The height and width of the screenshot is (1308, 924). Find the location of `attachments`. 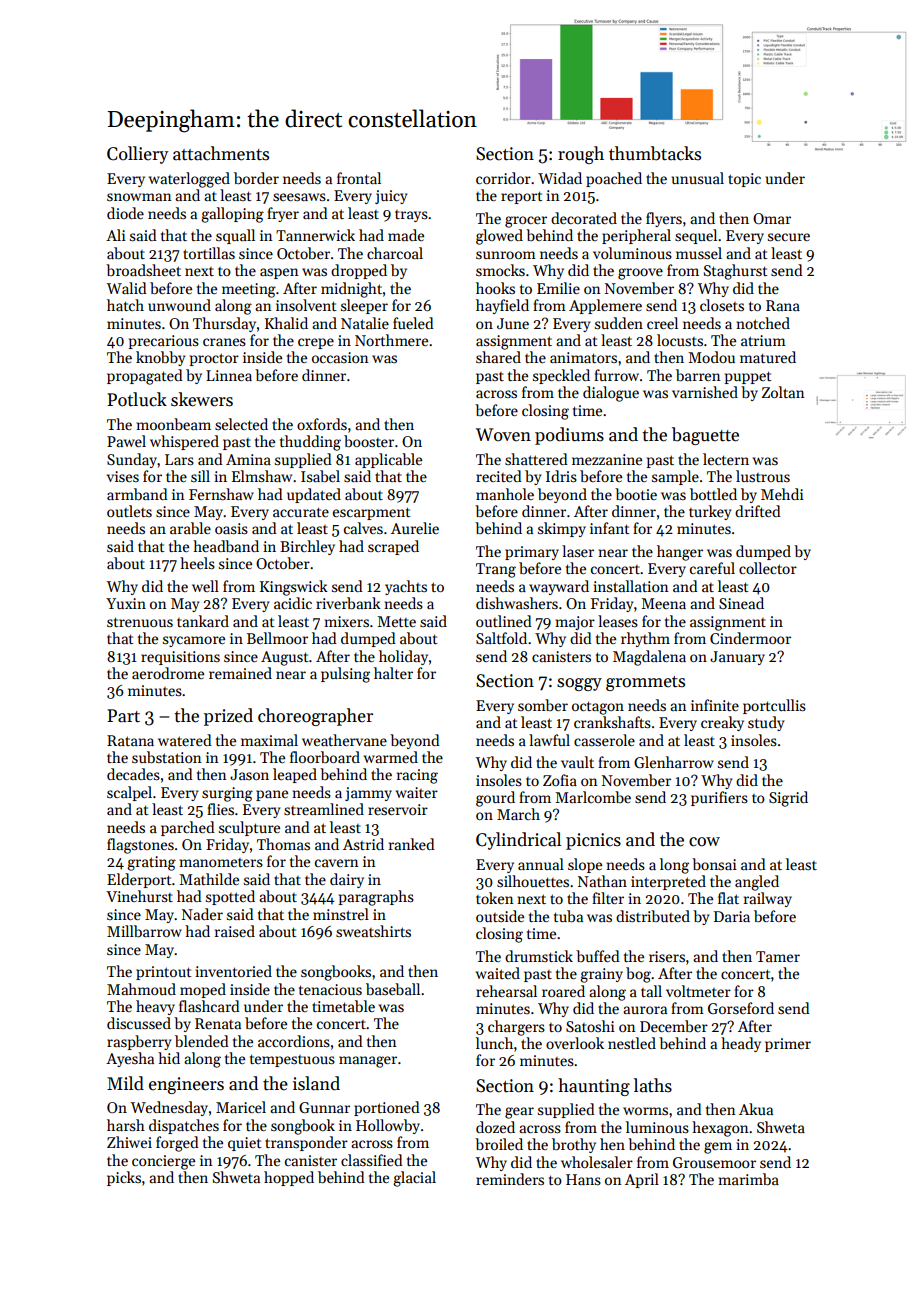

attachments is located at coordinates (221, 153).
